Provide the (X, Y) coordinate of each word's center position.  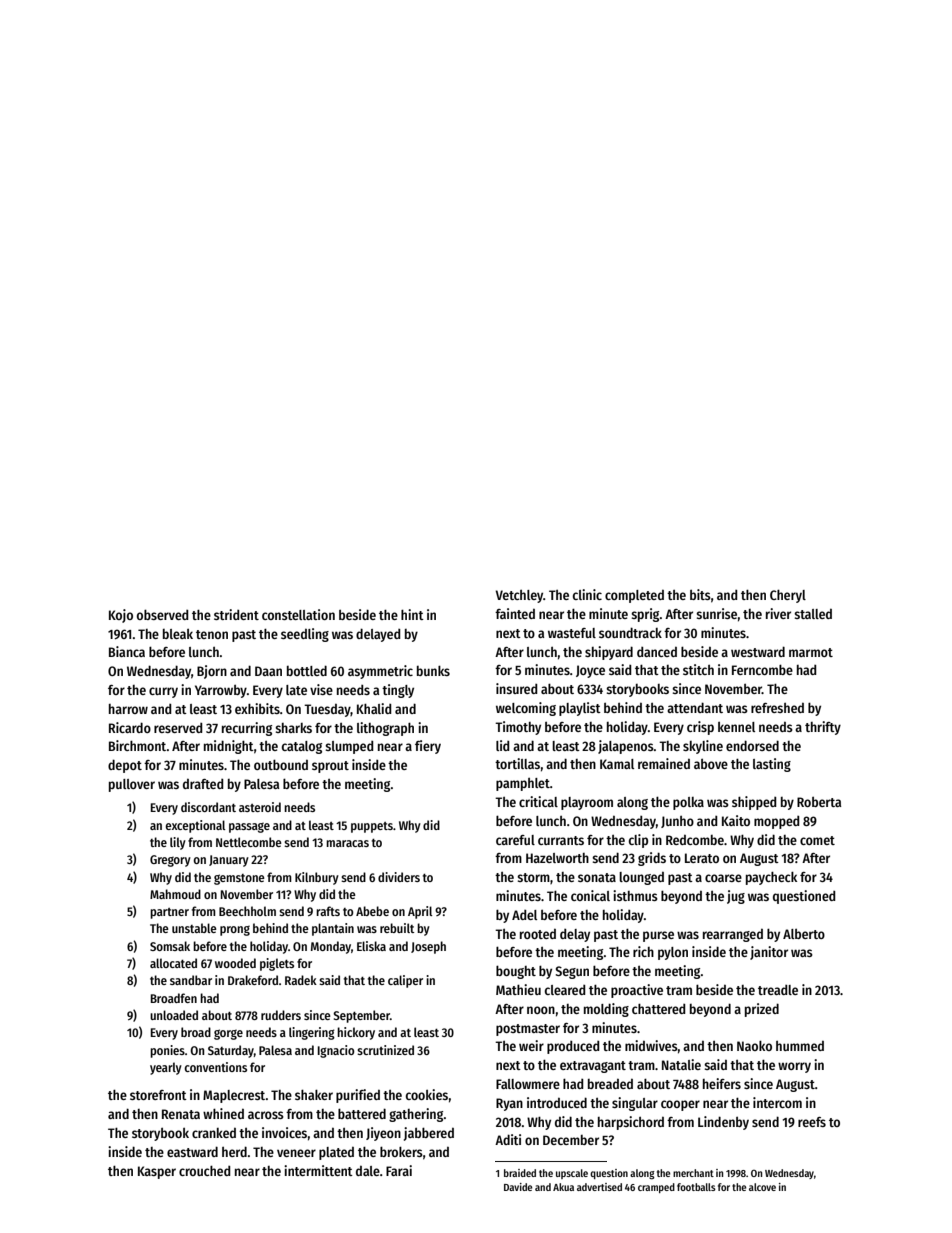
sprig (645, 615)
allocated (173, 963)
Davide (518, 1187)
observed (163, 614)
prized (762, 1010)
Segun (572, 972)
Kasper (157, 1172)
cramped (656, 1188)
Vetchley (519, 596)
